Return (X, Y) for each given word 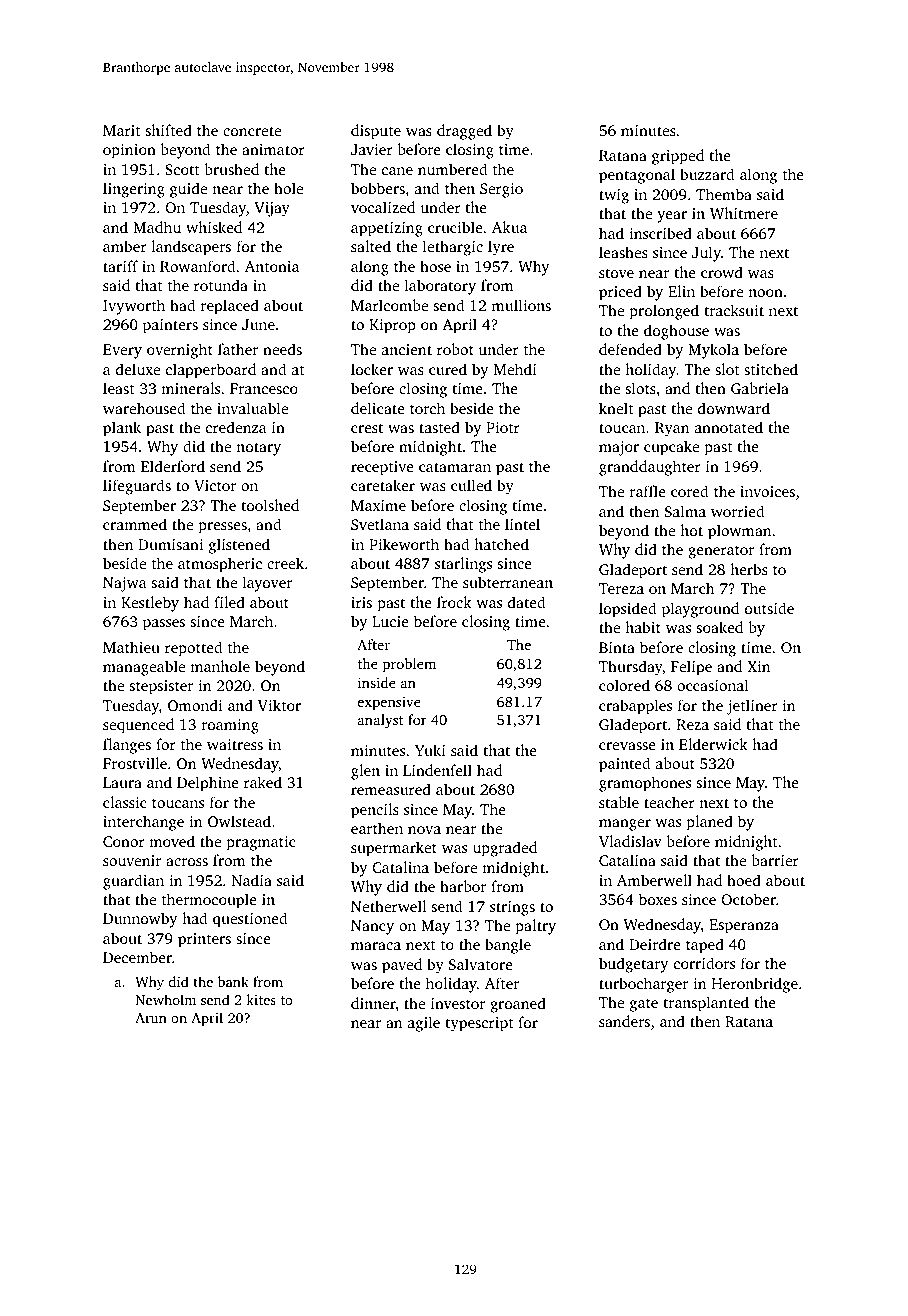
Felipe (691, 668)
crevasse (627, 746)
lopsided (628, 610)
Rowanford (198, 266)
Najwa (125, 584)
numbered (453, 169)
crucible (455, 227)
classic (125, 802)
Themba (724, 194)
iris (361, 602)
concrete (252, 131)
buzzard (707, 174)
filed (229, 602)
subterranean (508, 582)
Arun (151, 1018)
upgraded (505, 849)
